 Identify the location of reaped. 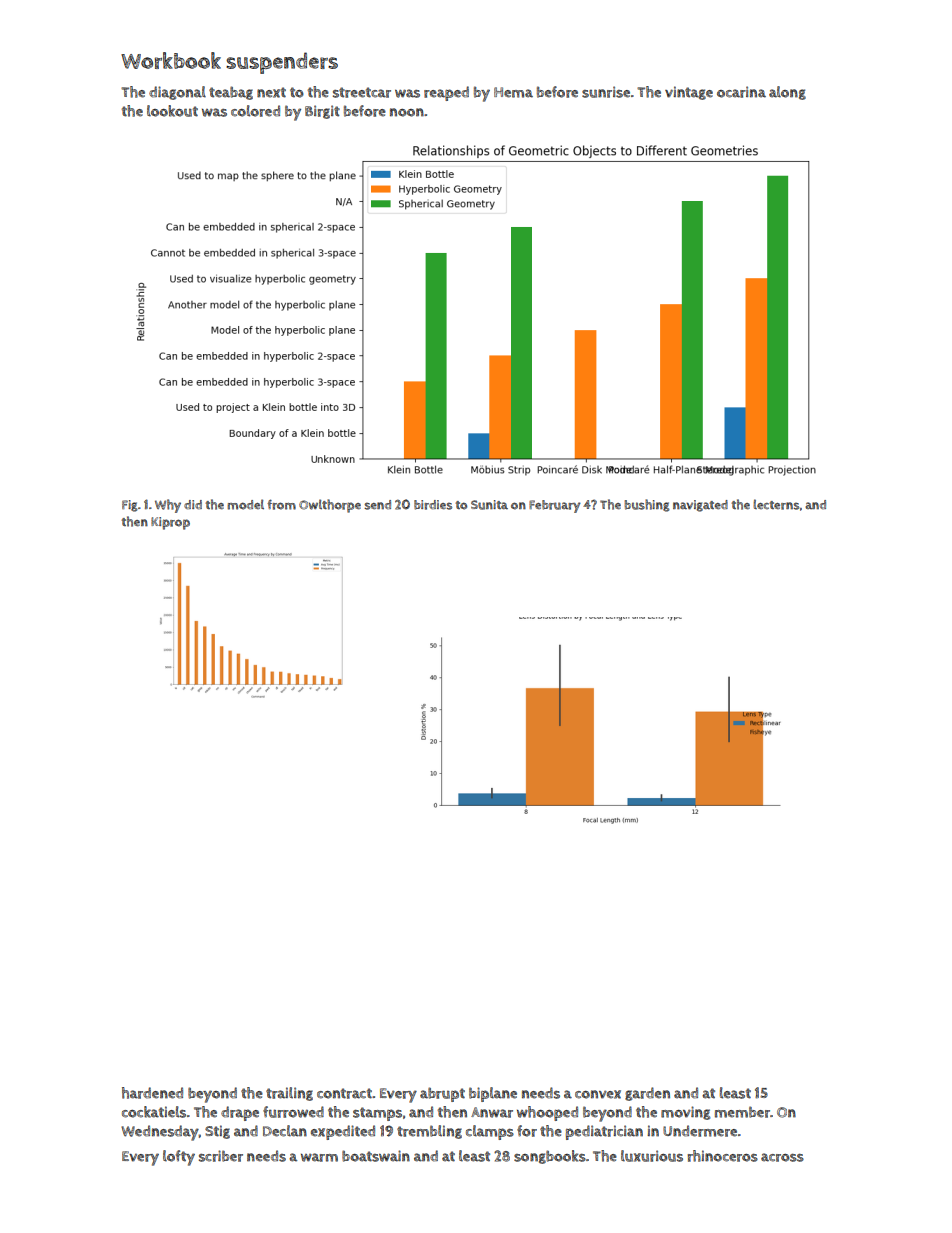
(446, 93).
